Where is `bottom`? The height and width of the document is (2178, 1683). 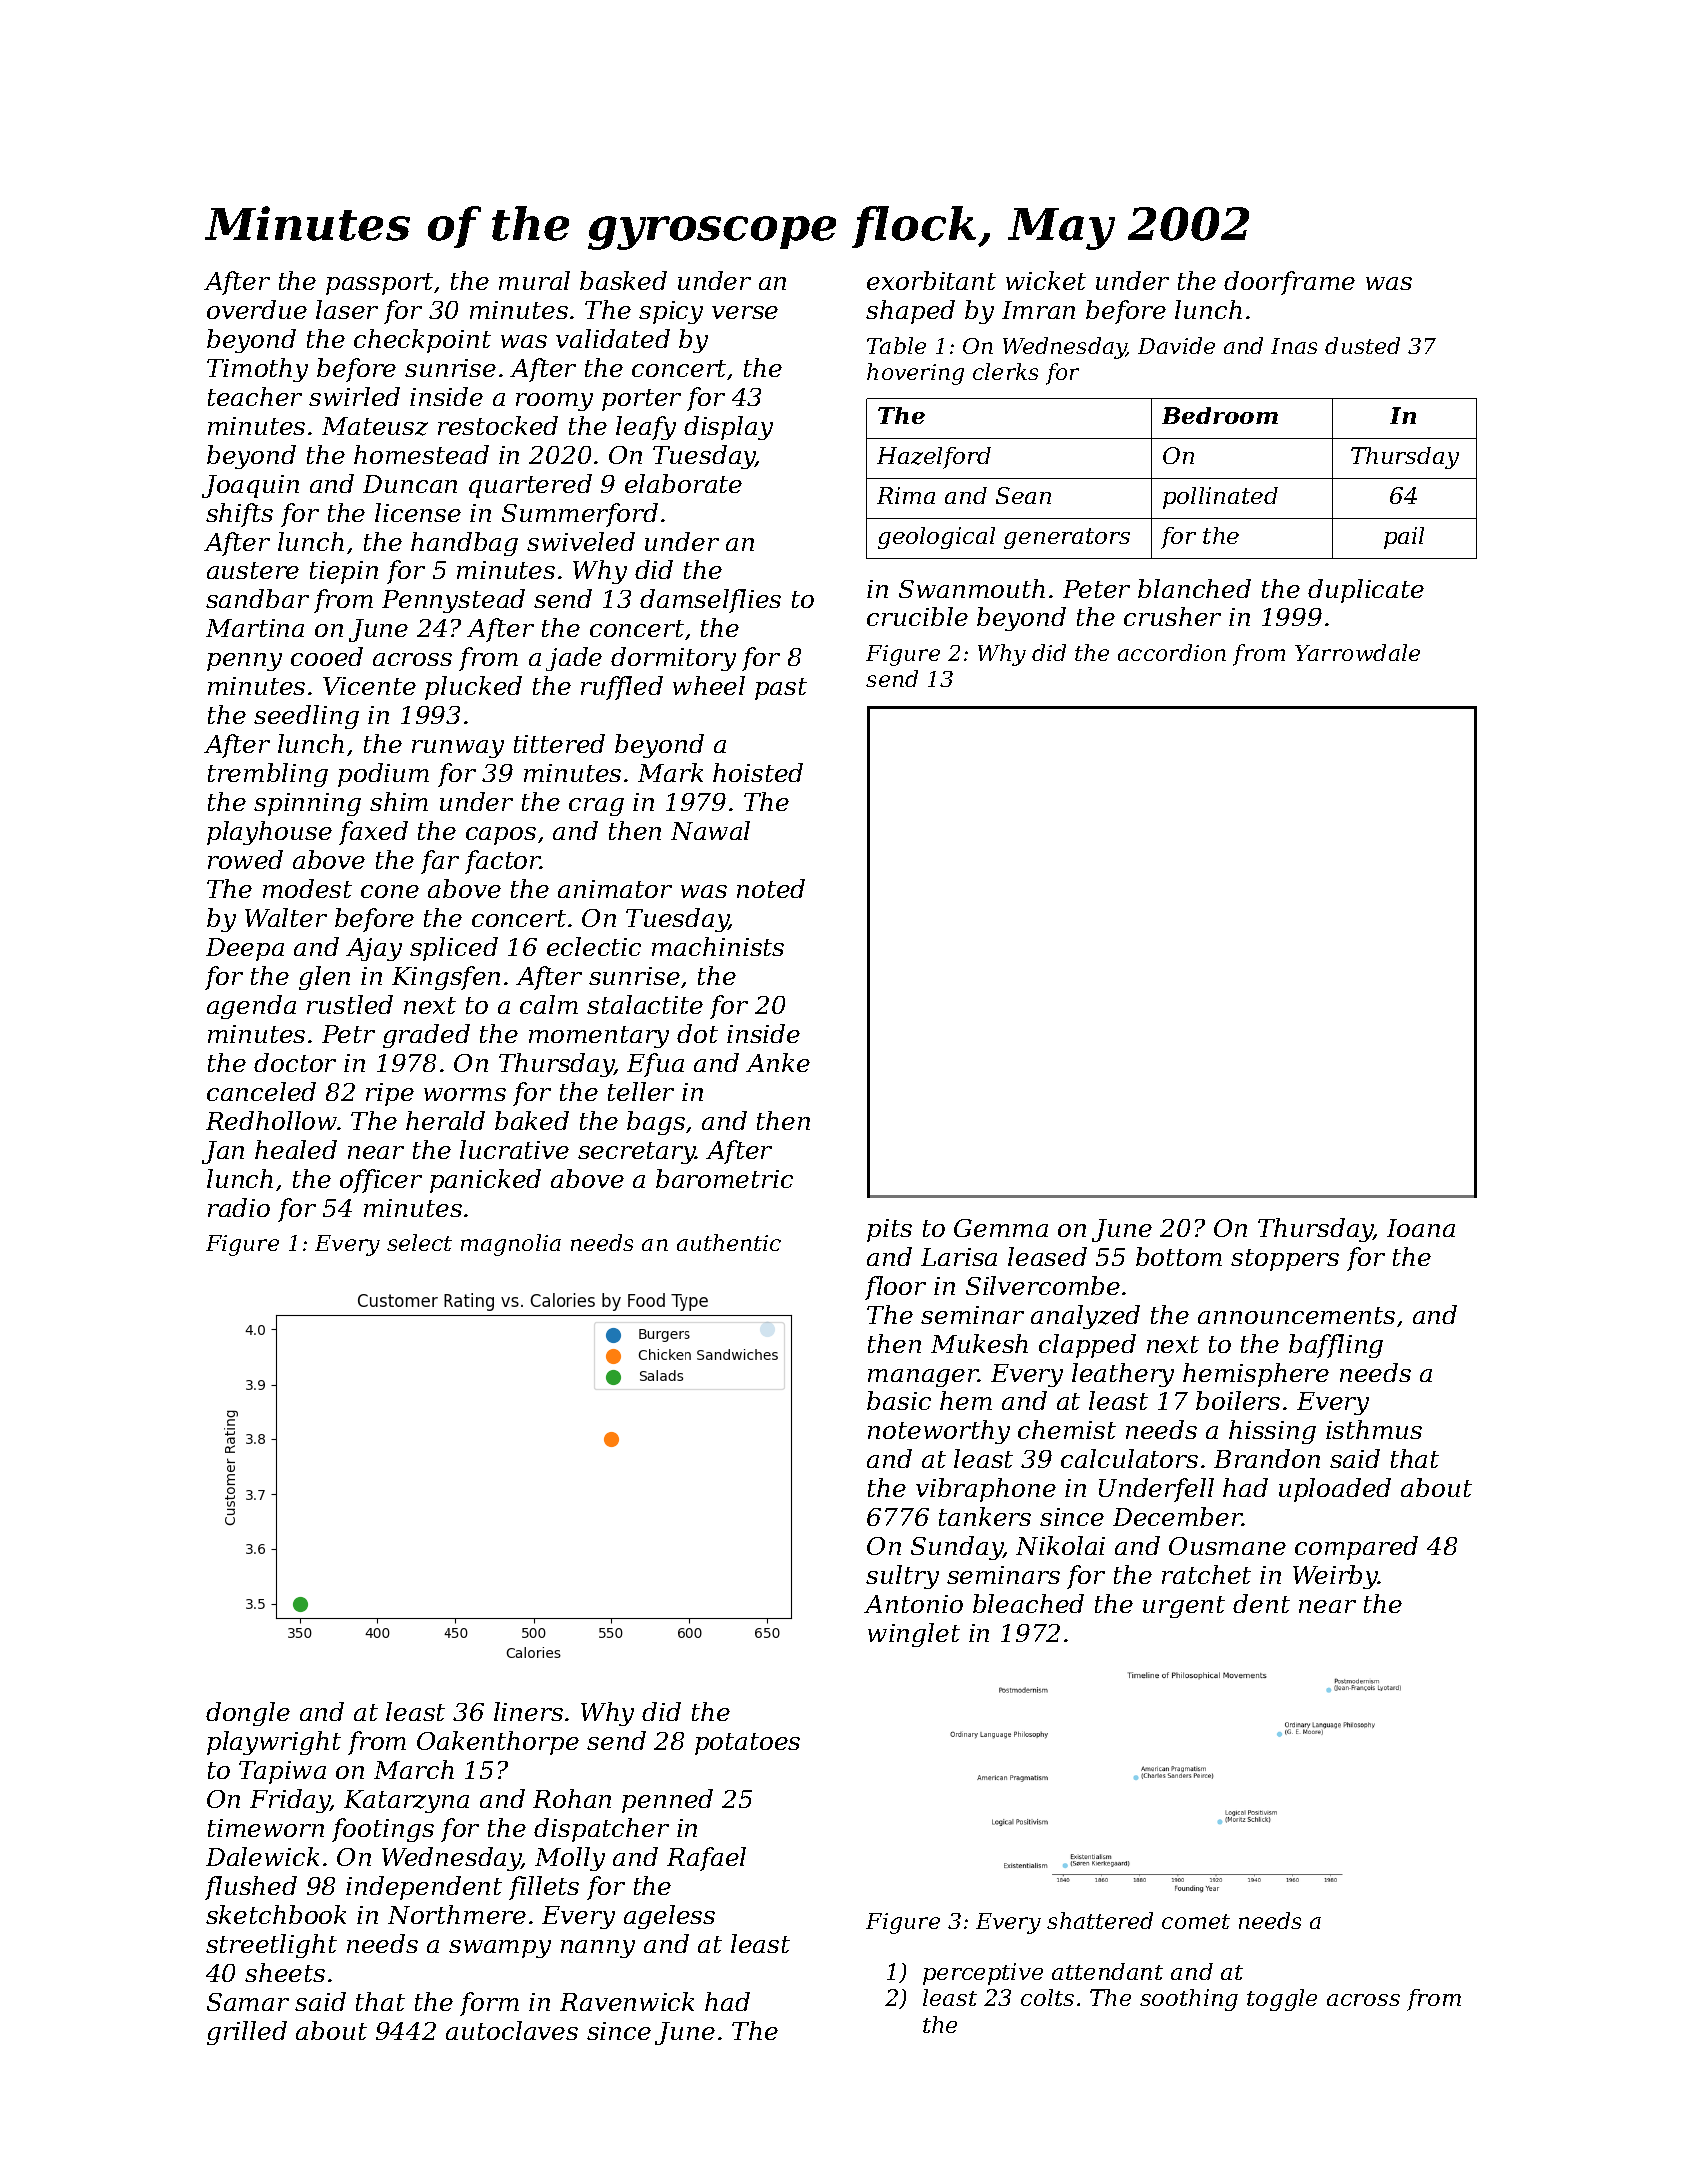
bottom is located at coordinates (1179, 1256).
